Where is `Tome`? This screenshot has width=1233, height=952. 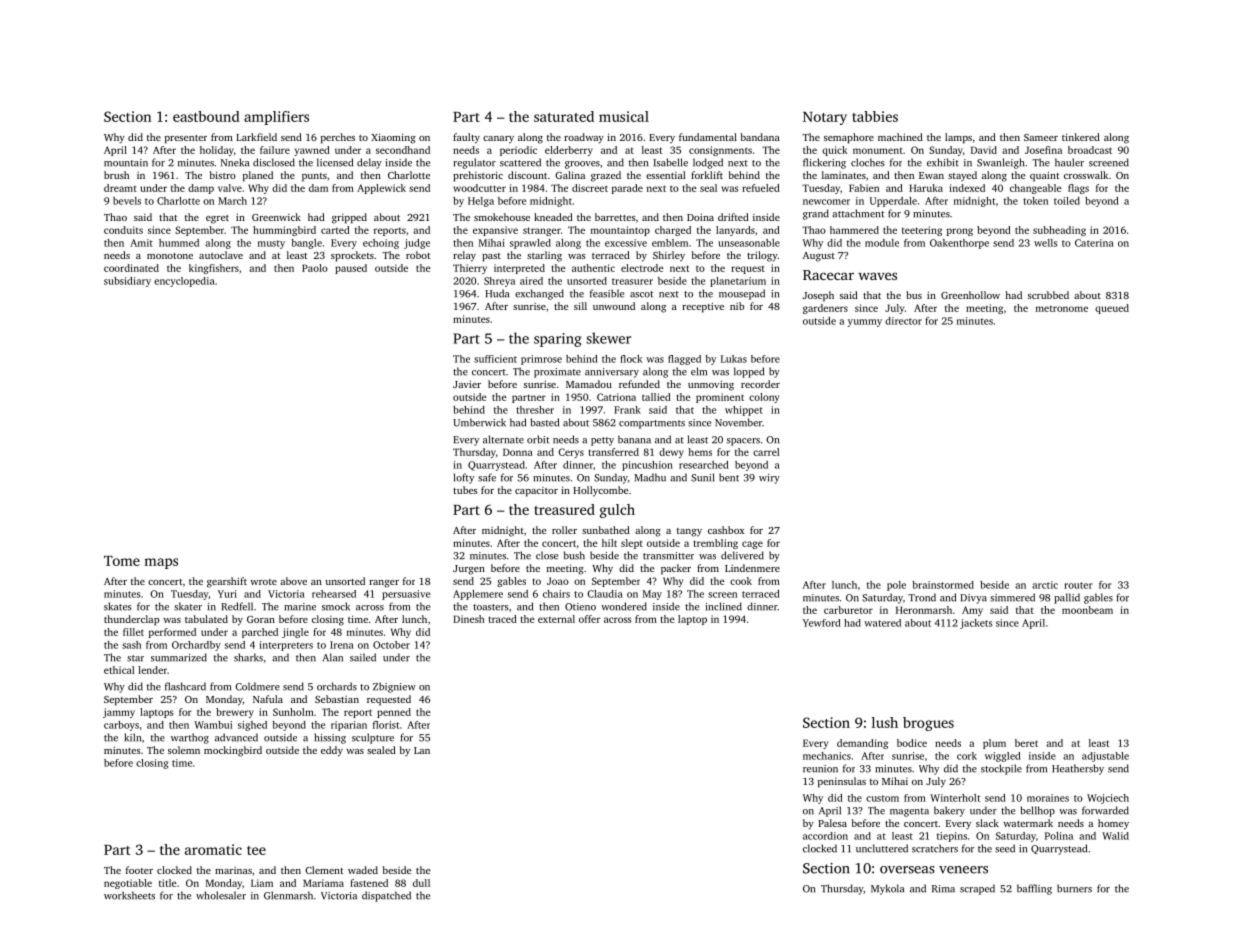
Tome is located at coordinates (122, 561).
